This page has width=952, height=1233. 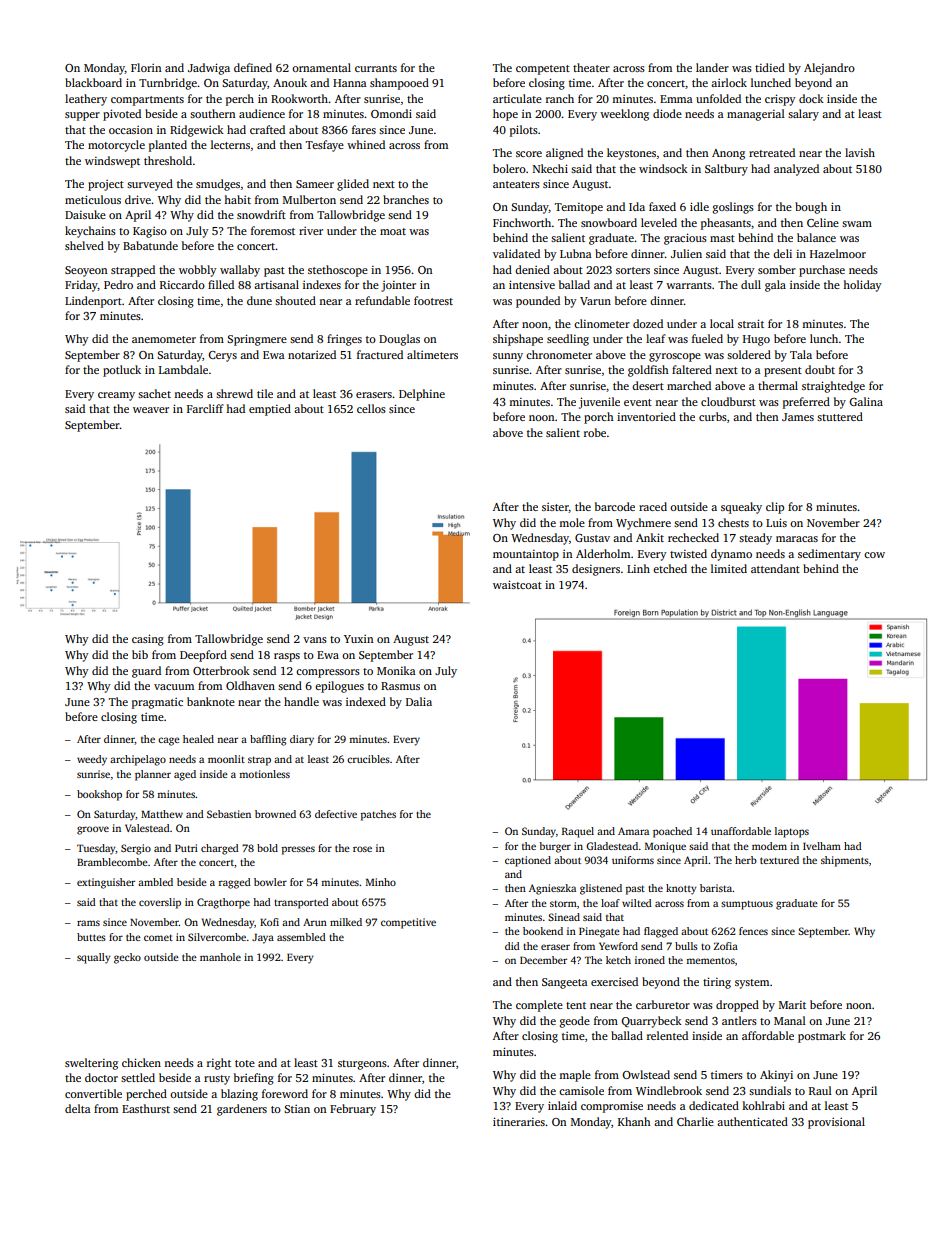 What do you see at coordinates (578, 832) in the page?
I see `Raquel` at bounding box center [578, 832].
